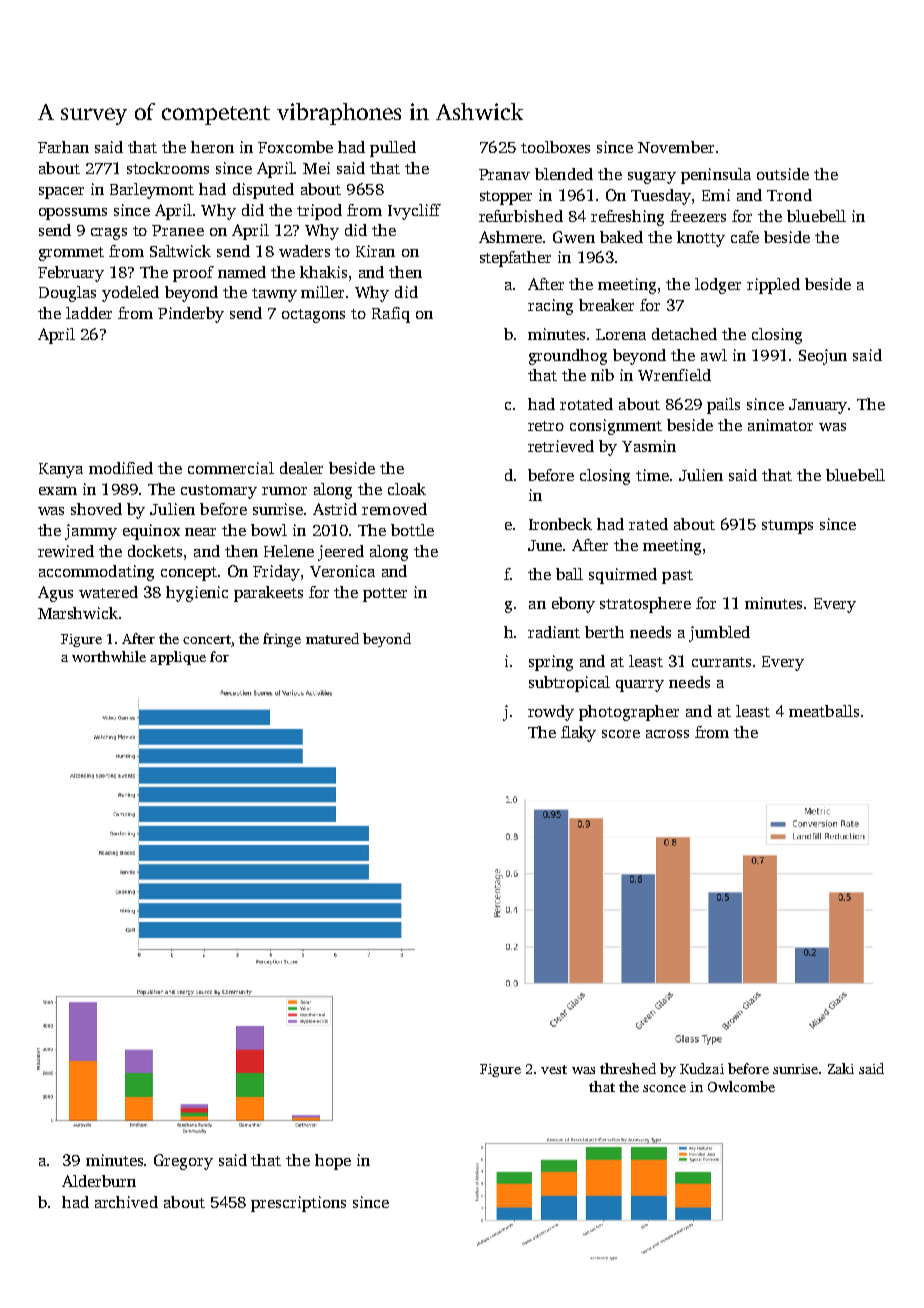  I want to click on pulled, so click(393, 149).
